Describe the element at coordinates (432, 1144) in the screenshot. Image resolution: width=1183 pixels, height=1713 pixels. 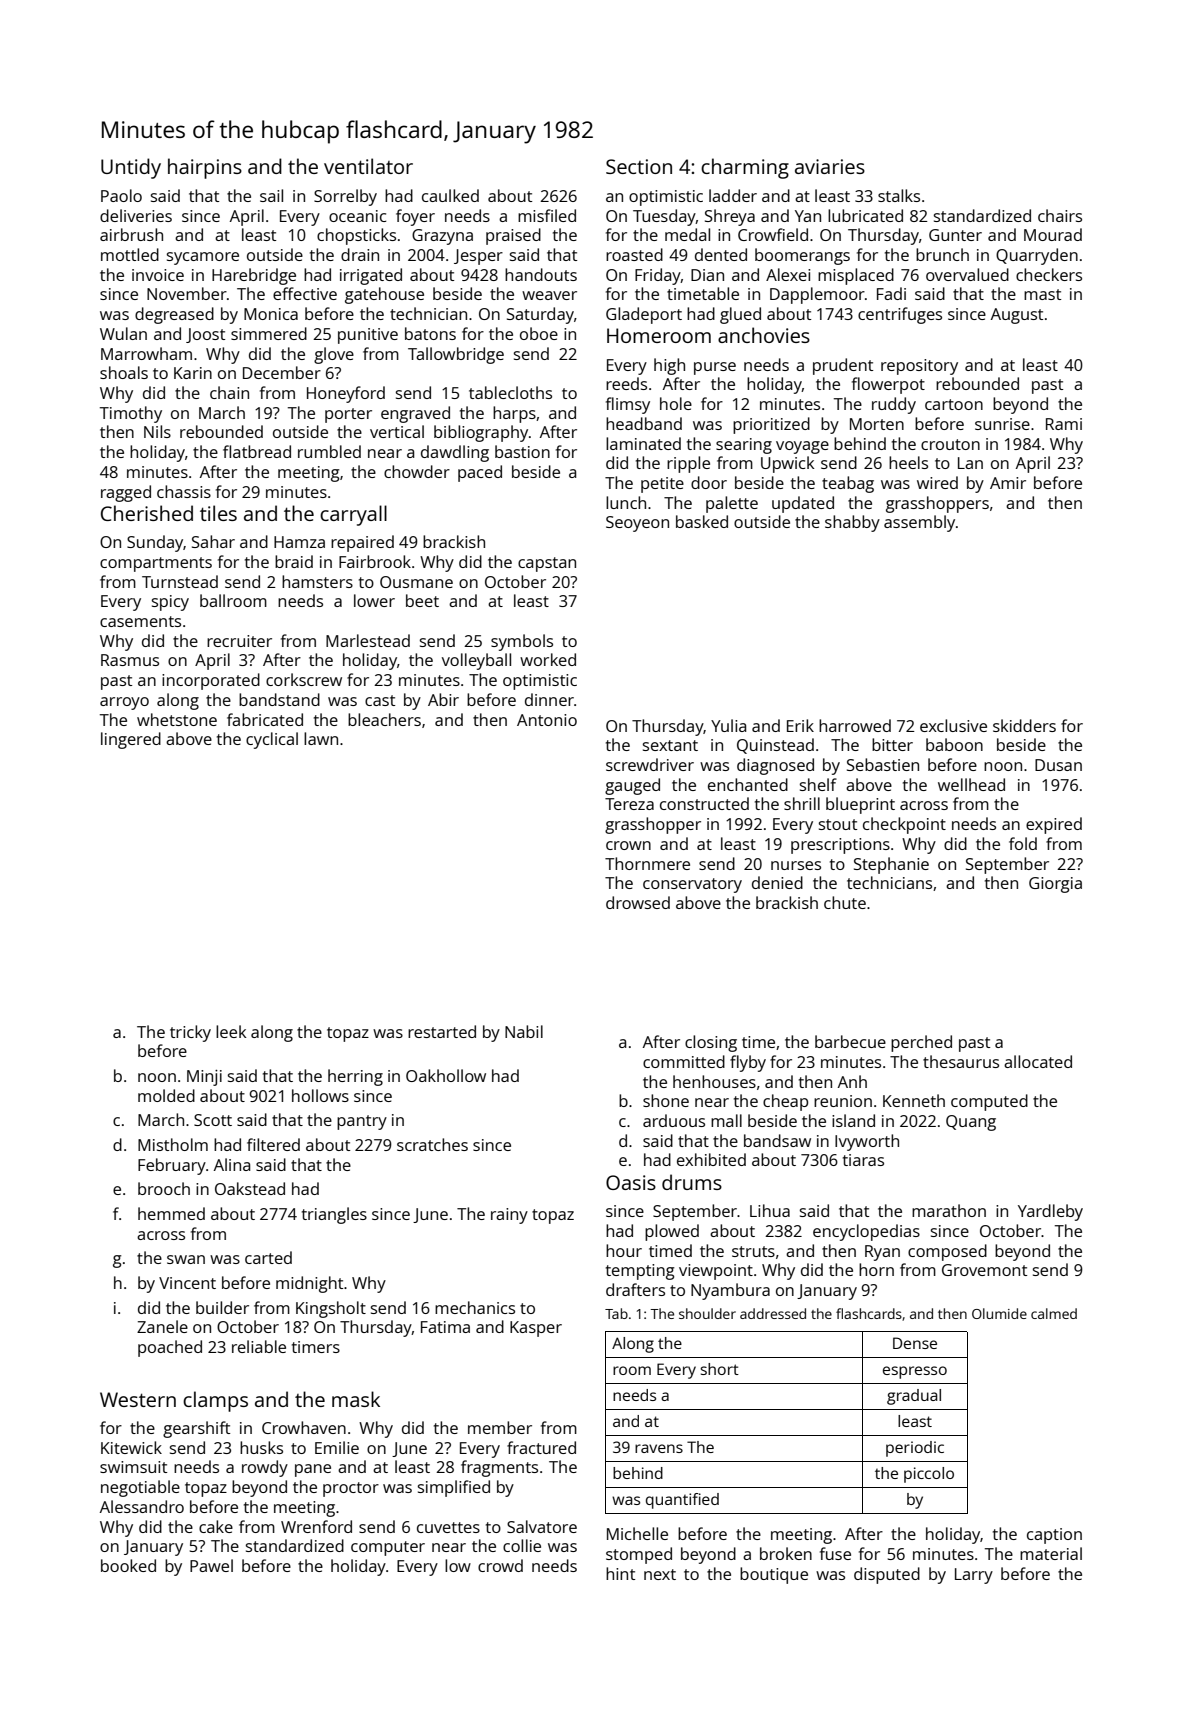
I see `scratches` at that location.
